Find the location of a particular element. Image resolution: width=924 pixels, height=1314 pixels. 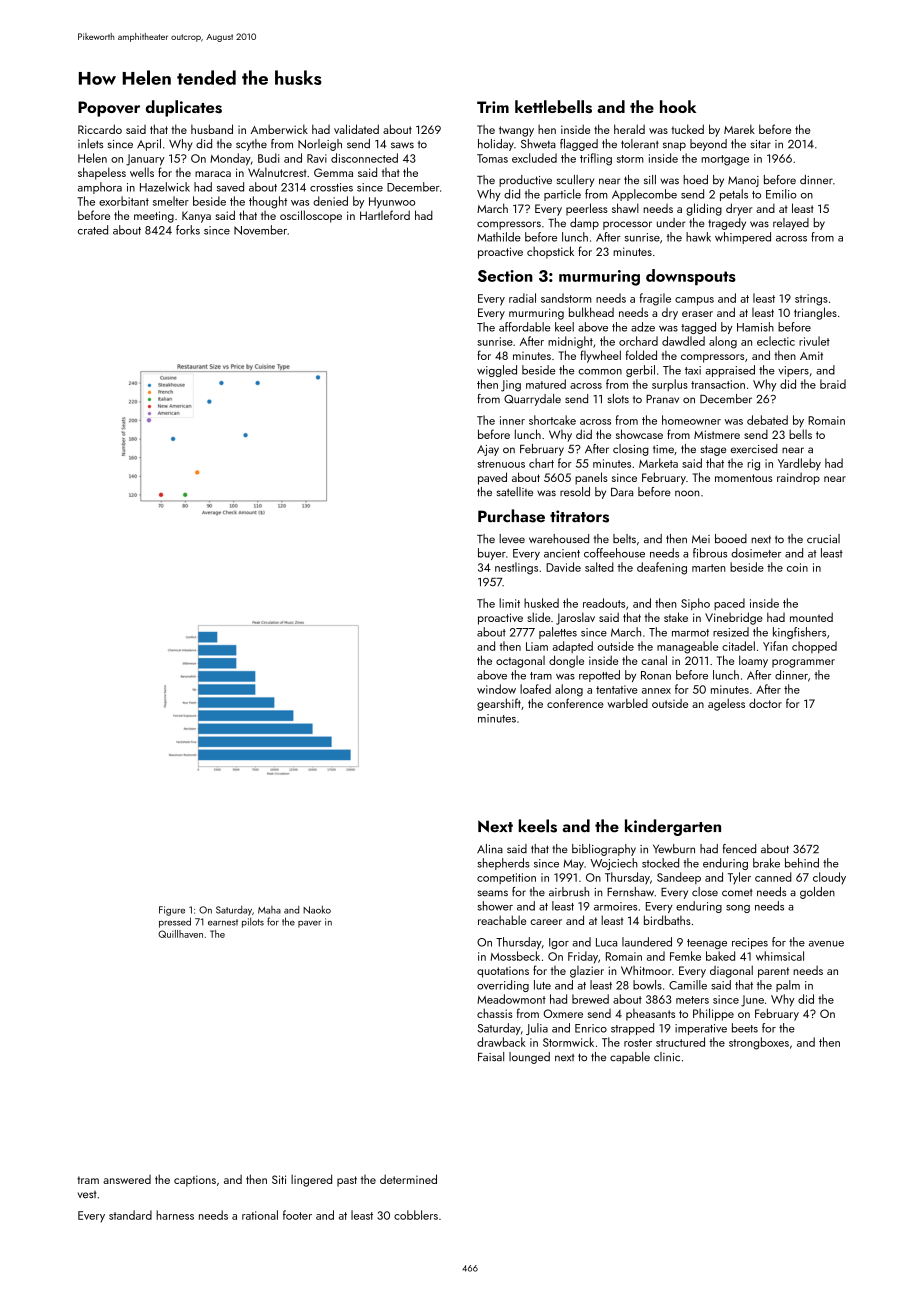

strongboxes is located at coordinates (759, 1043).
